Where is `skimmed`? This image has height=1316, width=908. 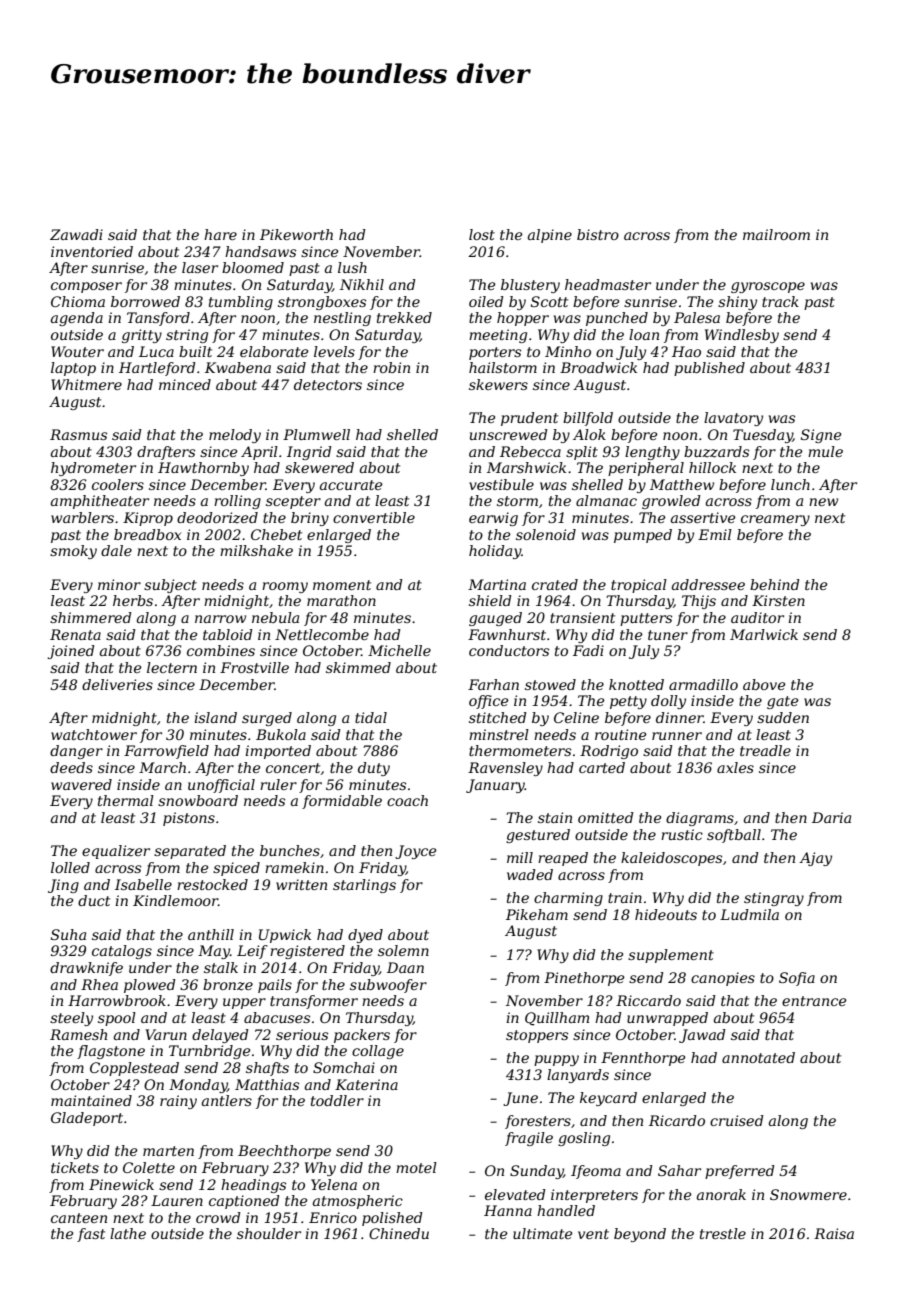 skimmed is located at coordinates (358, 667).
